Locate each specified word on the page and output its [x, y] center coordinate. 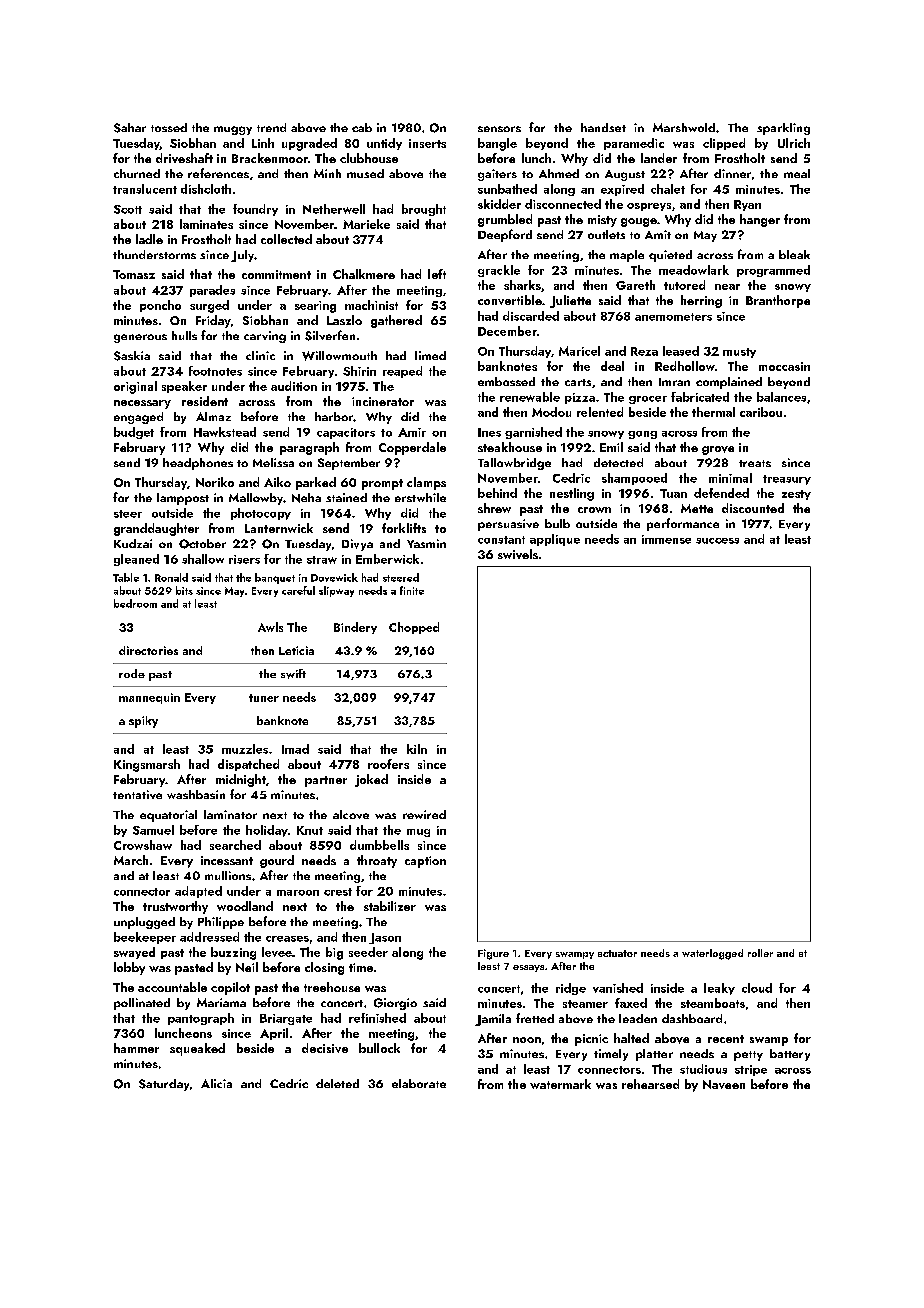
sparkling [783, 129]
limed [430, 355]
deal [612, 366]
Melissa [273, 462]
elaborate [419, 1083]
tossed [169, 127]
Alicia [216, 1083]
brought [424, 210]
